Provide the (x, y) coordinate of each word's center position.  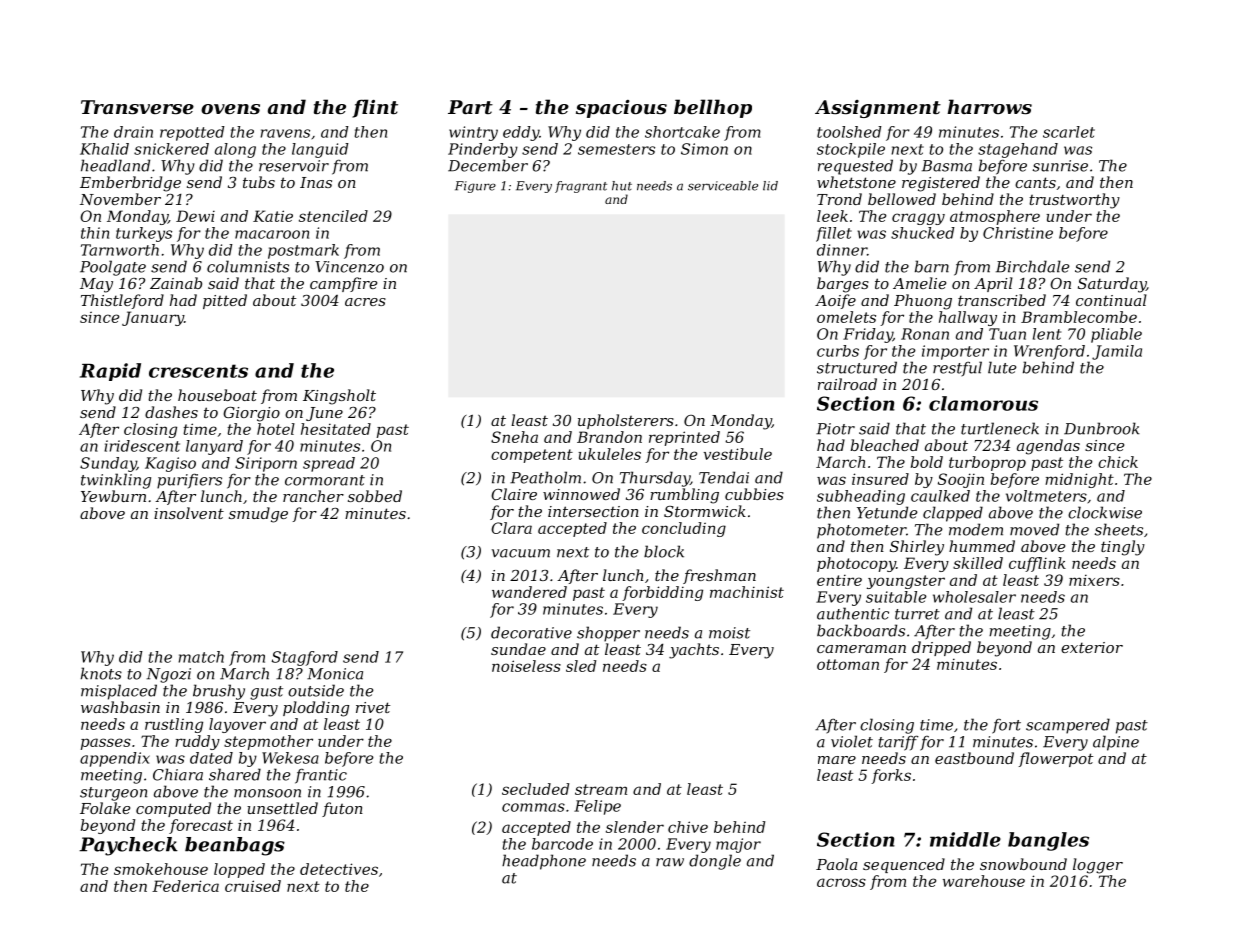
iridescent (142, 446)
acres (365, 302)
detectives (339, 869)
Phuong (923, 302)
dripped (941, 648)
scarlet (1069, 132)
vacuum (521, 553)
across (841, 882)
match (201, 657)
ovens (230, 109)
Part (470, 107)
